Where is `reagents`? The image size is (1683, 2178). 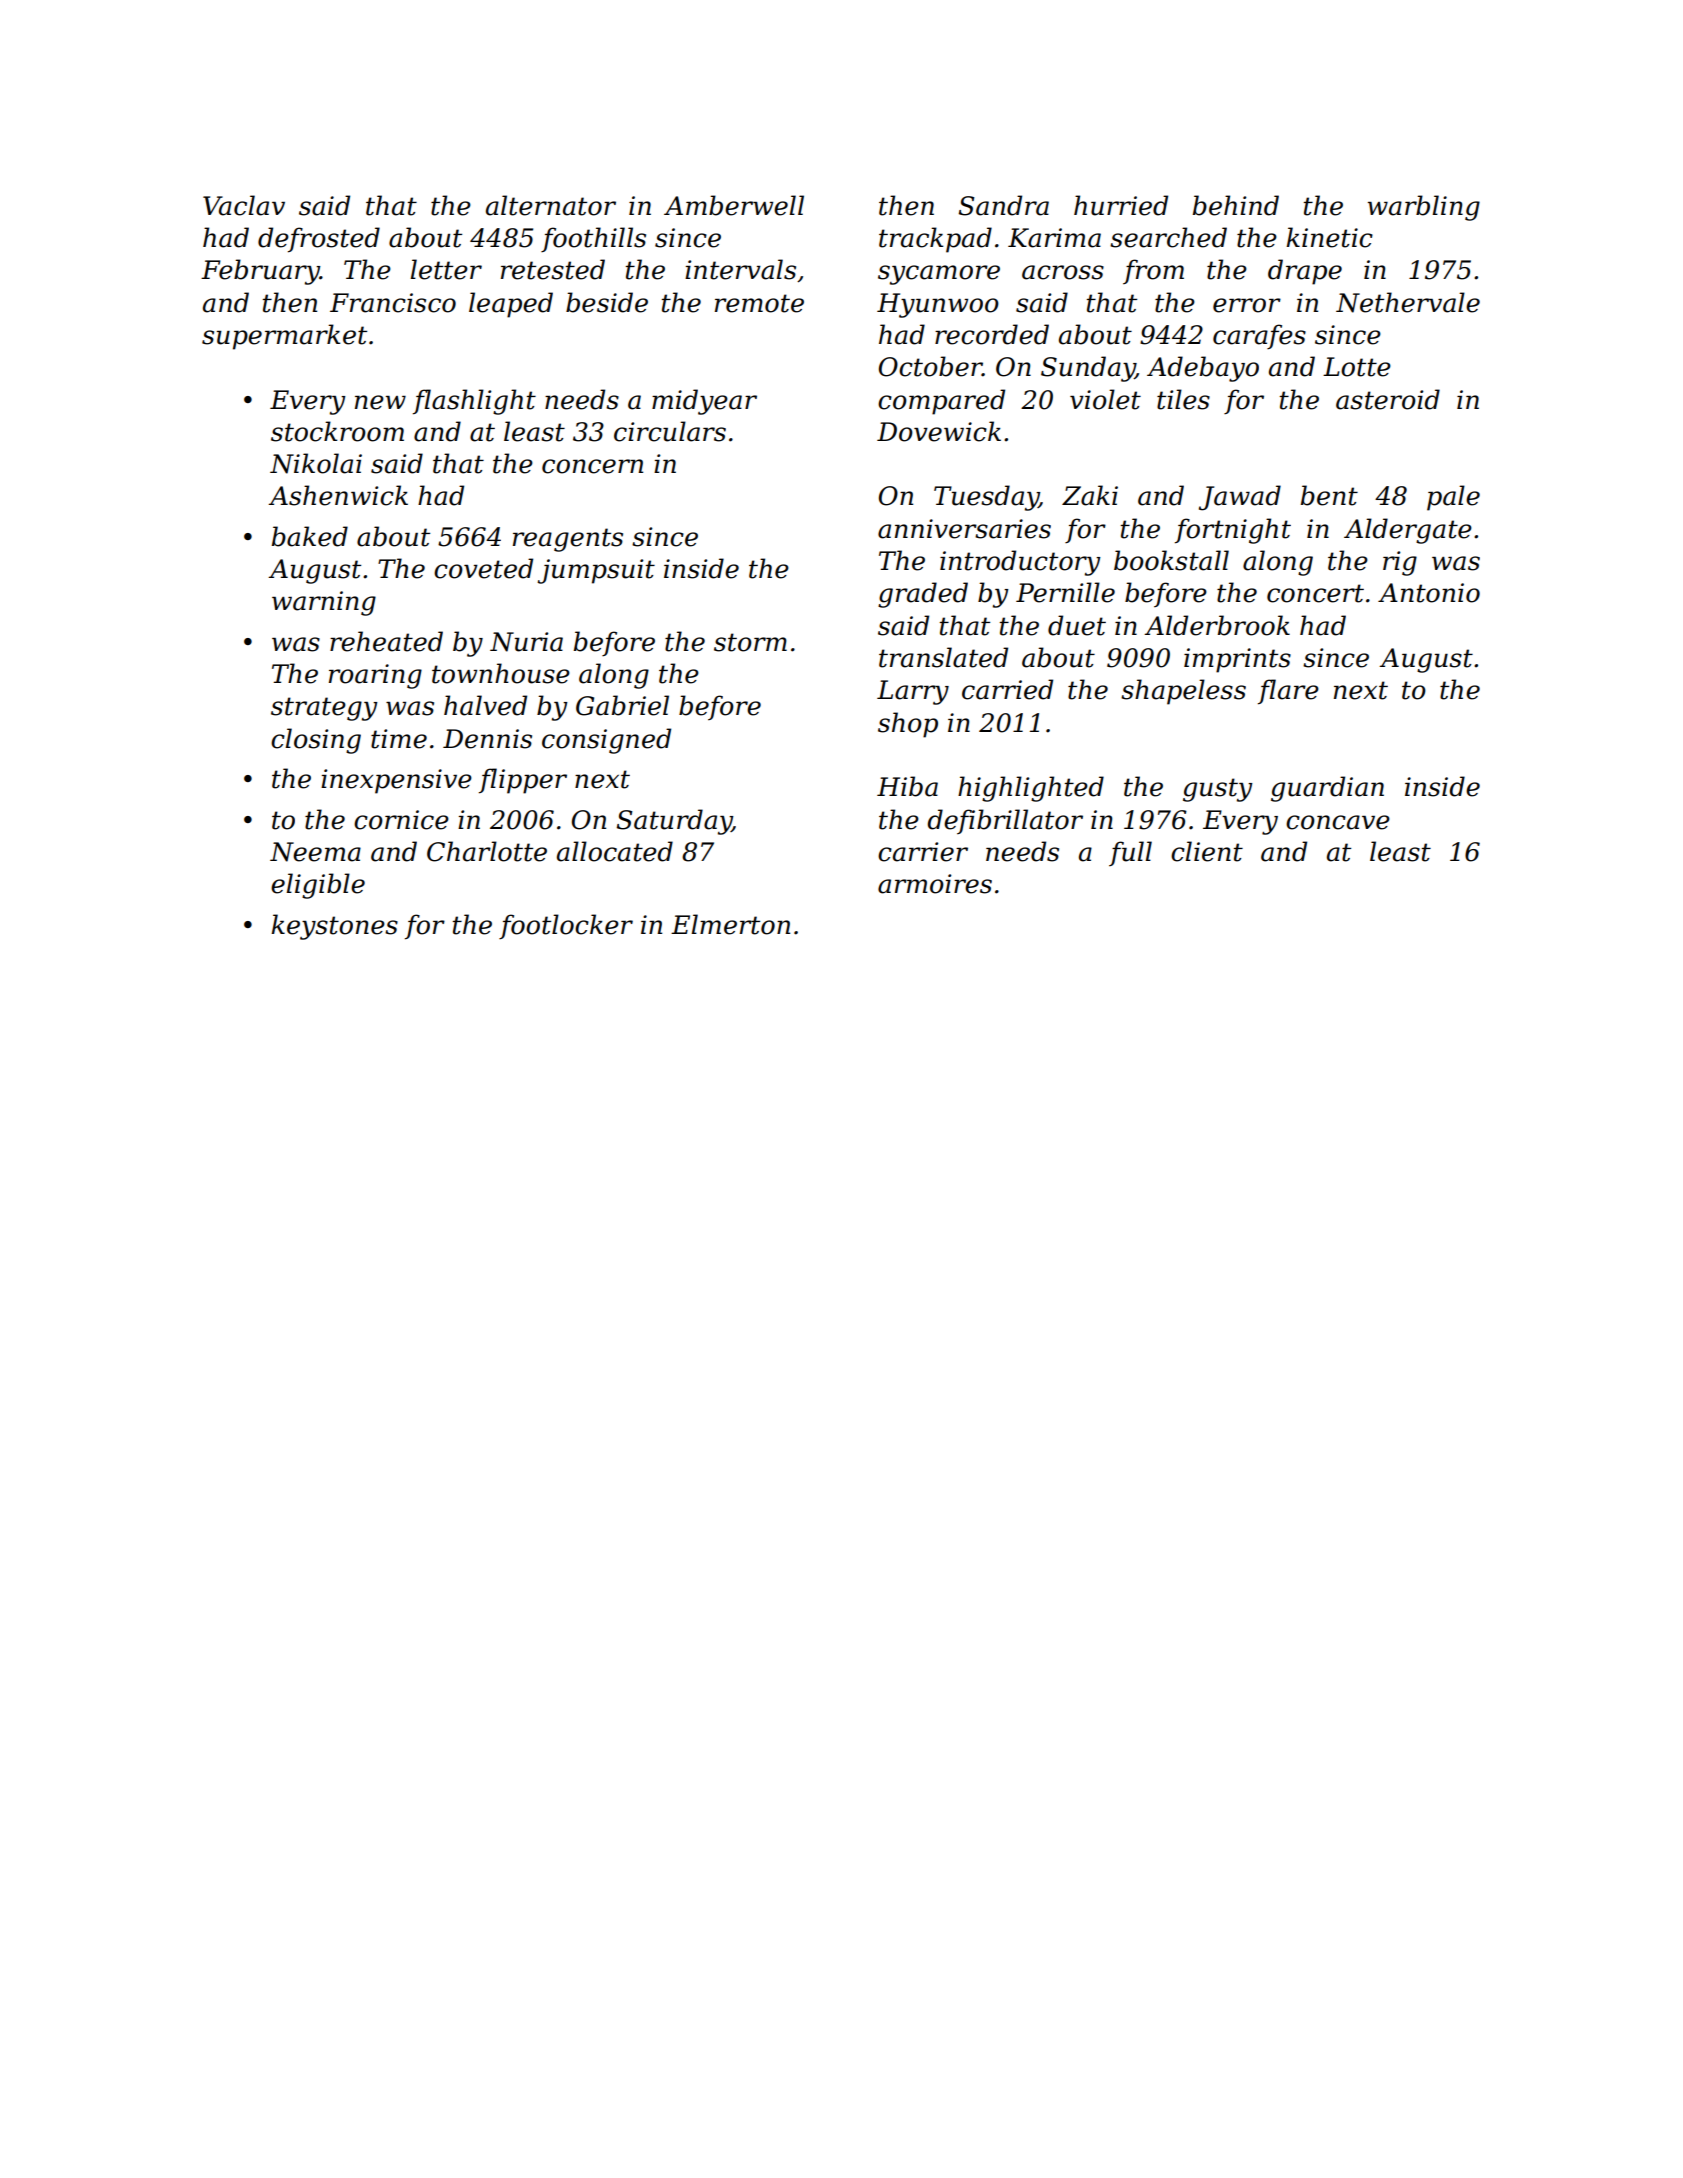 reagents is located at coordinates (568, 540).
